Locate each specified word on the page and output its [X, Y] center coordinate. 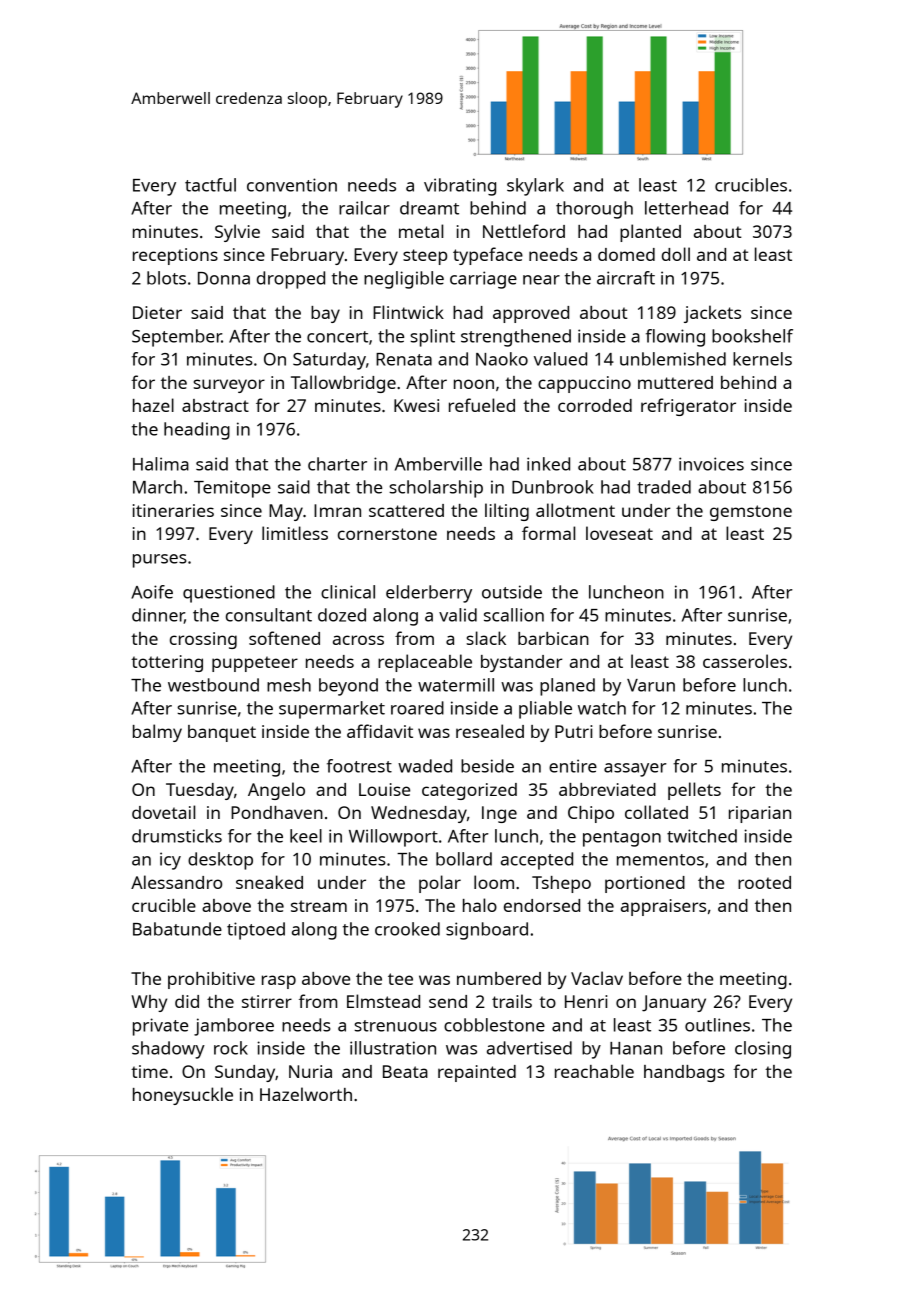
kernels [762, 359]
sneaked [269, 882]
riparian [760, 814]
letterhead [686, 208]
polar [440, 884]
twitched [702, 836]
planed [567, 687]
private [160, 1027]
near [541, 280]
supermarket [332, 710]
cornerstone [387, 534]
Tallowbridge [343, 384]
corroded [595, 405]
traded [664, 487]
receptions [175, 256]
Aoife [152, 592]
